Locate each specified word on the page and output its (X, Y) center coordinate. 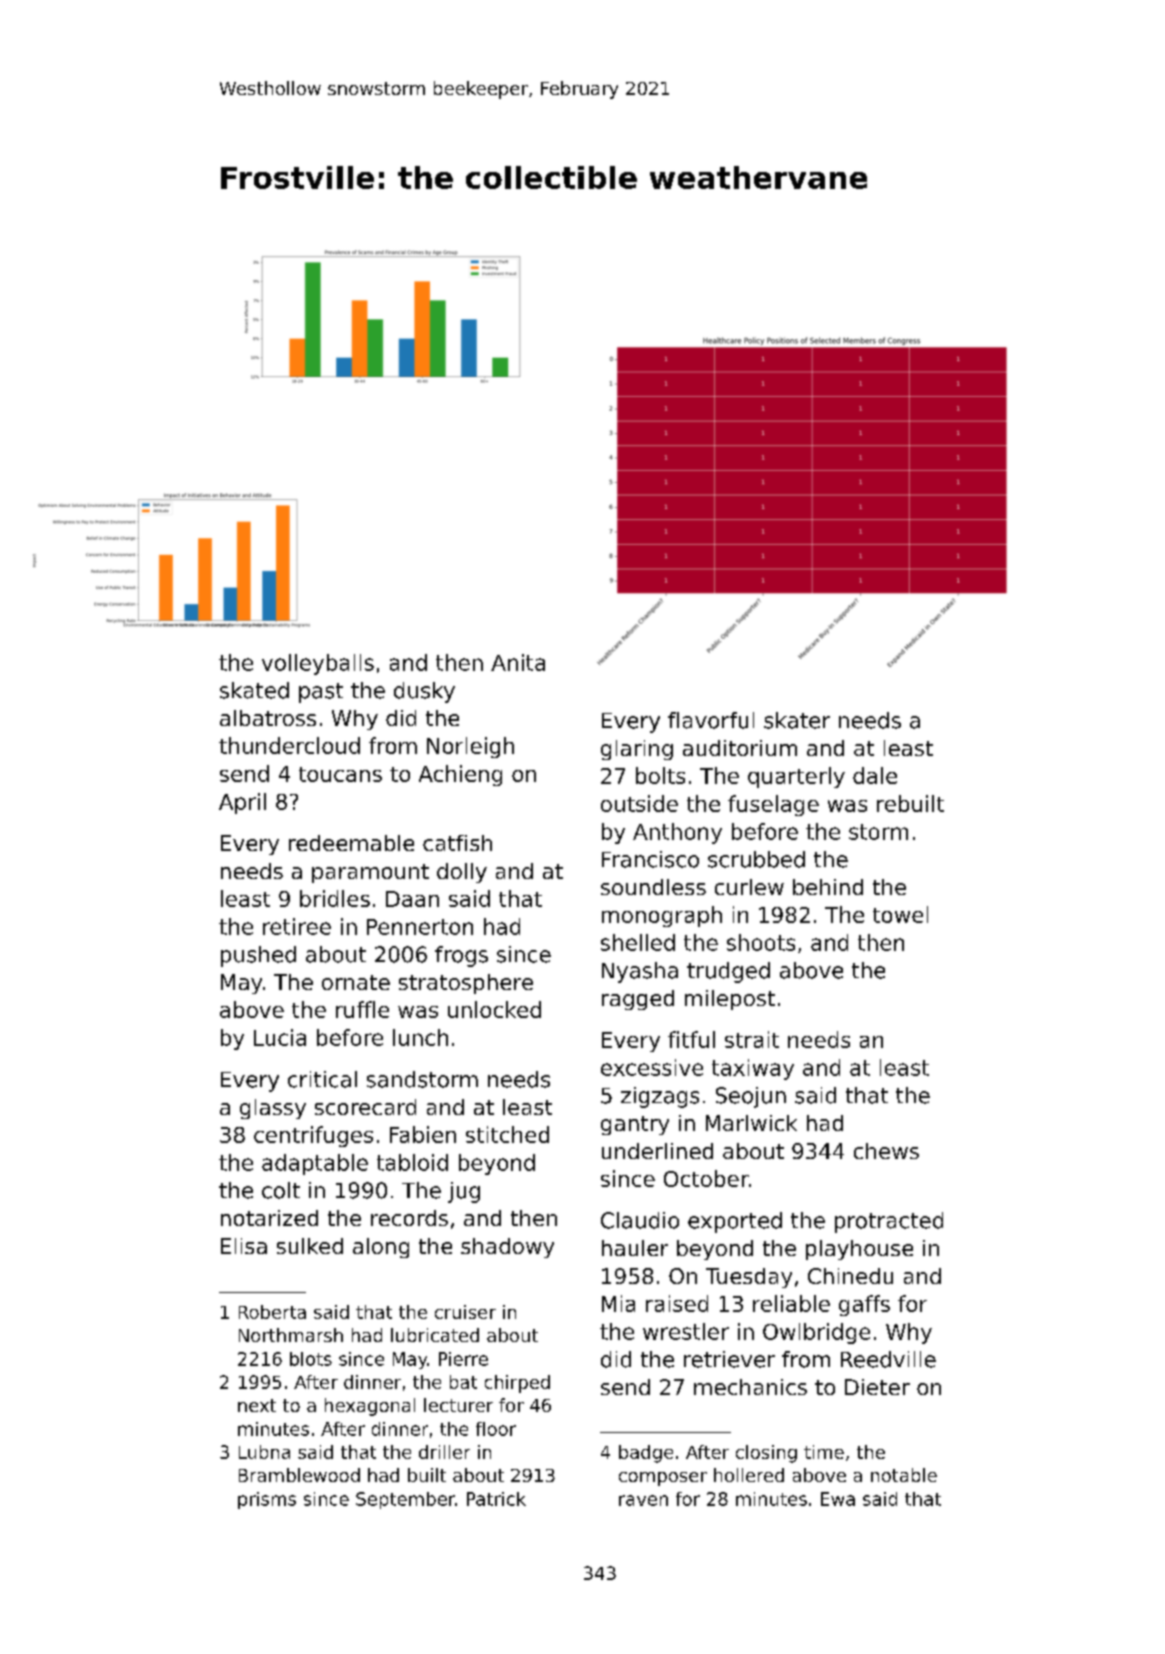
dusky (424, 692)
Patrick (496, 1499)
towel (900, 914)
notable (904, 1475)
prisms (267, 1500)
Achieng (460, 775)
